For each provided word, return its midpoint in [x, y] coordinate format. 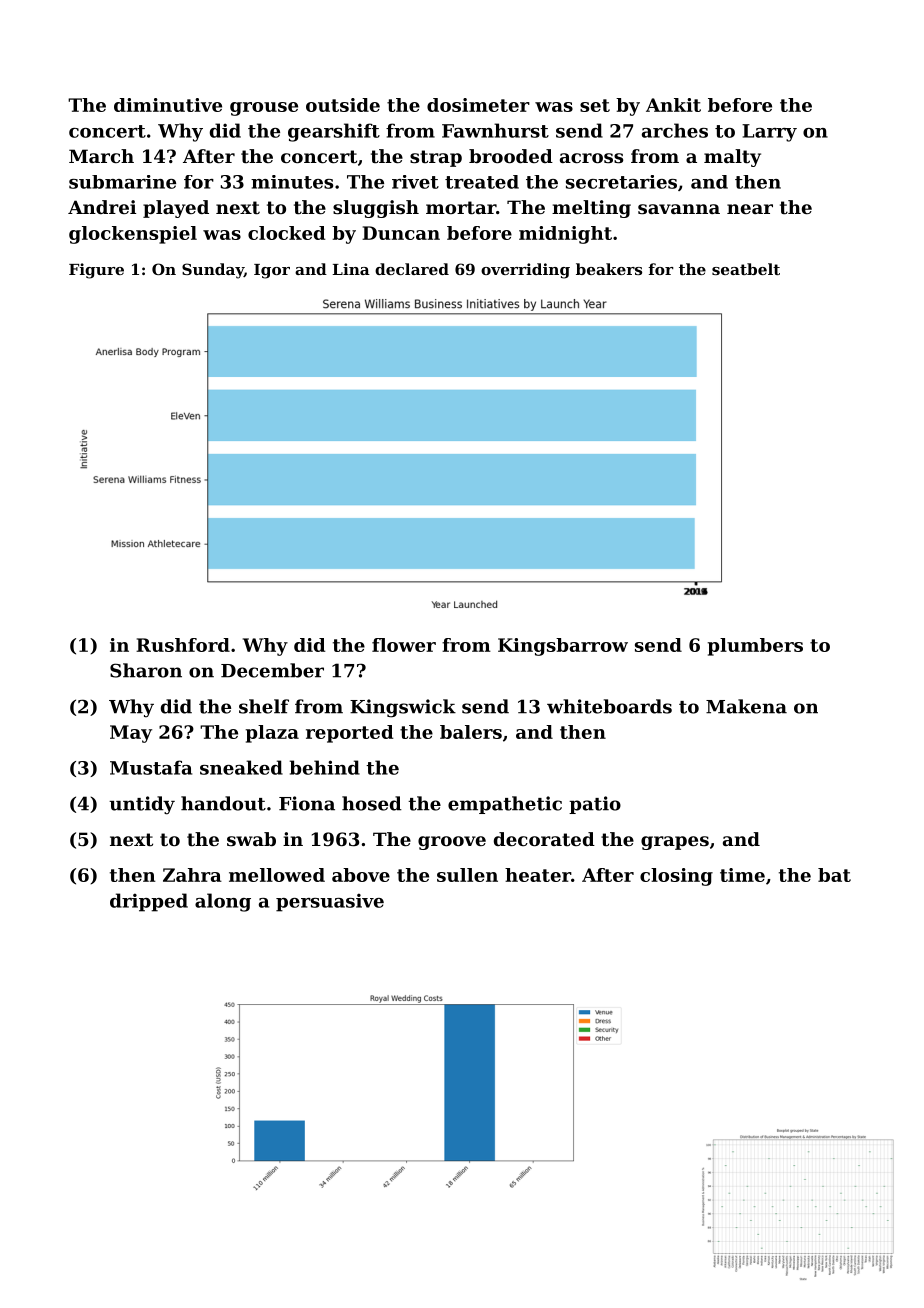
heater [538, 875]
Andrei [102, 207]
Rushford [183, 645]
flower [404, 645]
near [750, 209]
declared [412, 269]
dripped [149, 902]
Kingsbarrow [563, 647]
